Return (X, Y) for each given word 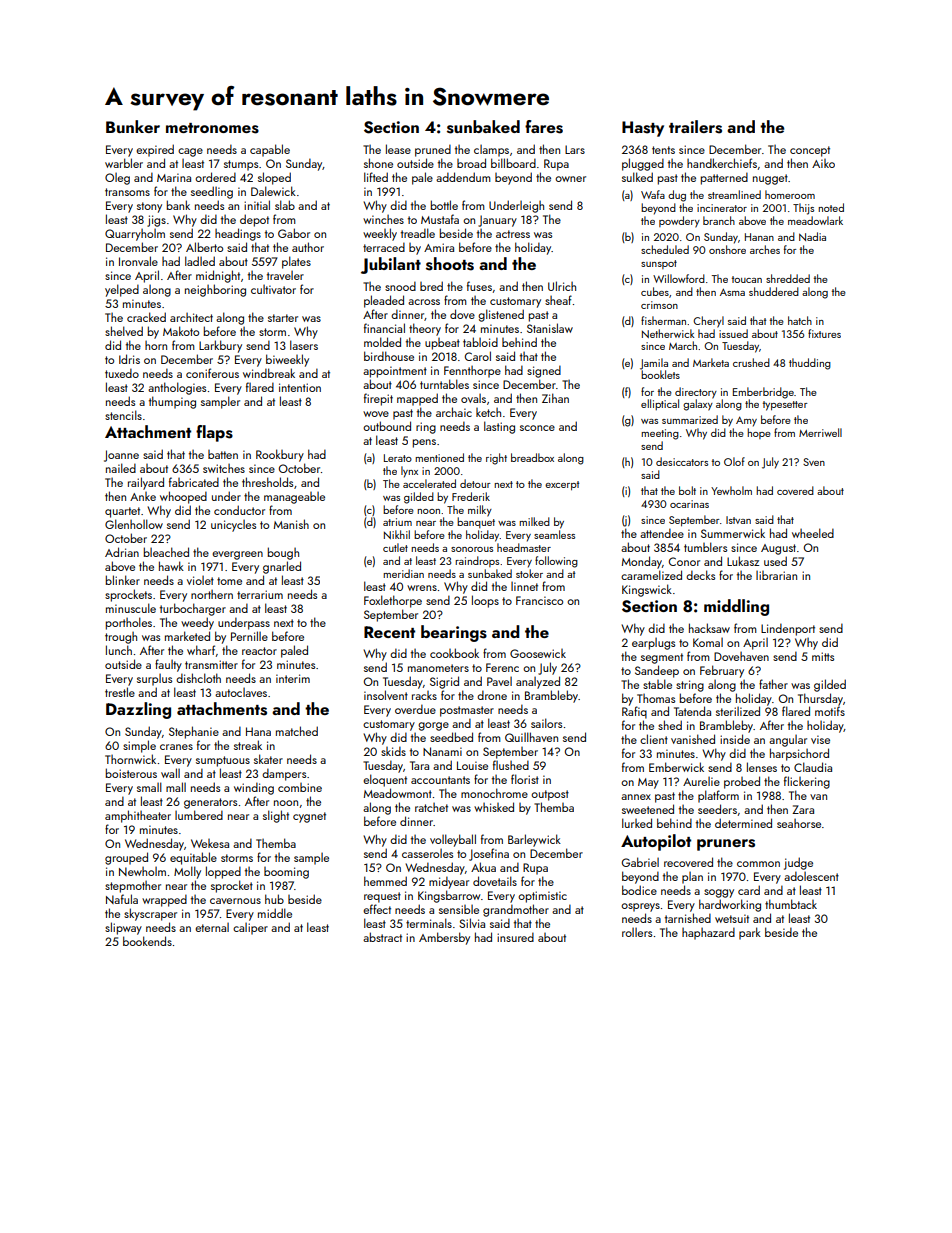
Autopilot (656, 842)
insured (515, 937)
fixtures (824, 333)
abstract (382, 937)
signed (544, 371)
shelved (124, 331)
